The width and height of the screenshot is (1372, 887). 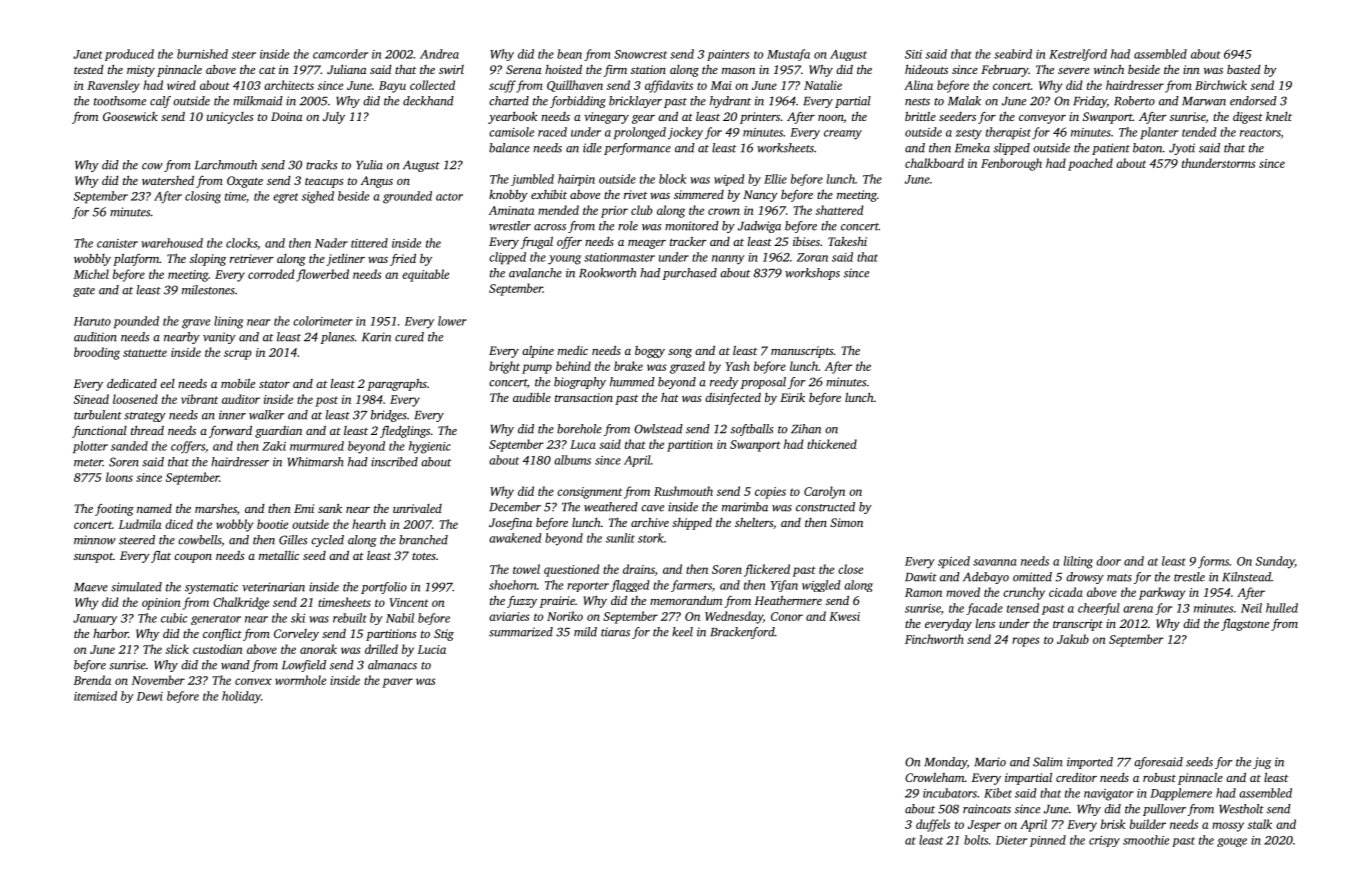 What do you see at coordinates (1244, 69) in the screenshot?
I see `basted` at bounding box center [1244, 69].
